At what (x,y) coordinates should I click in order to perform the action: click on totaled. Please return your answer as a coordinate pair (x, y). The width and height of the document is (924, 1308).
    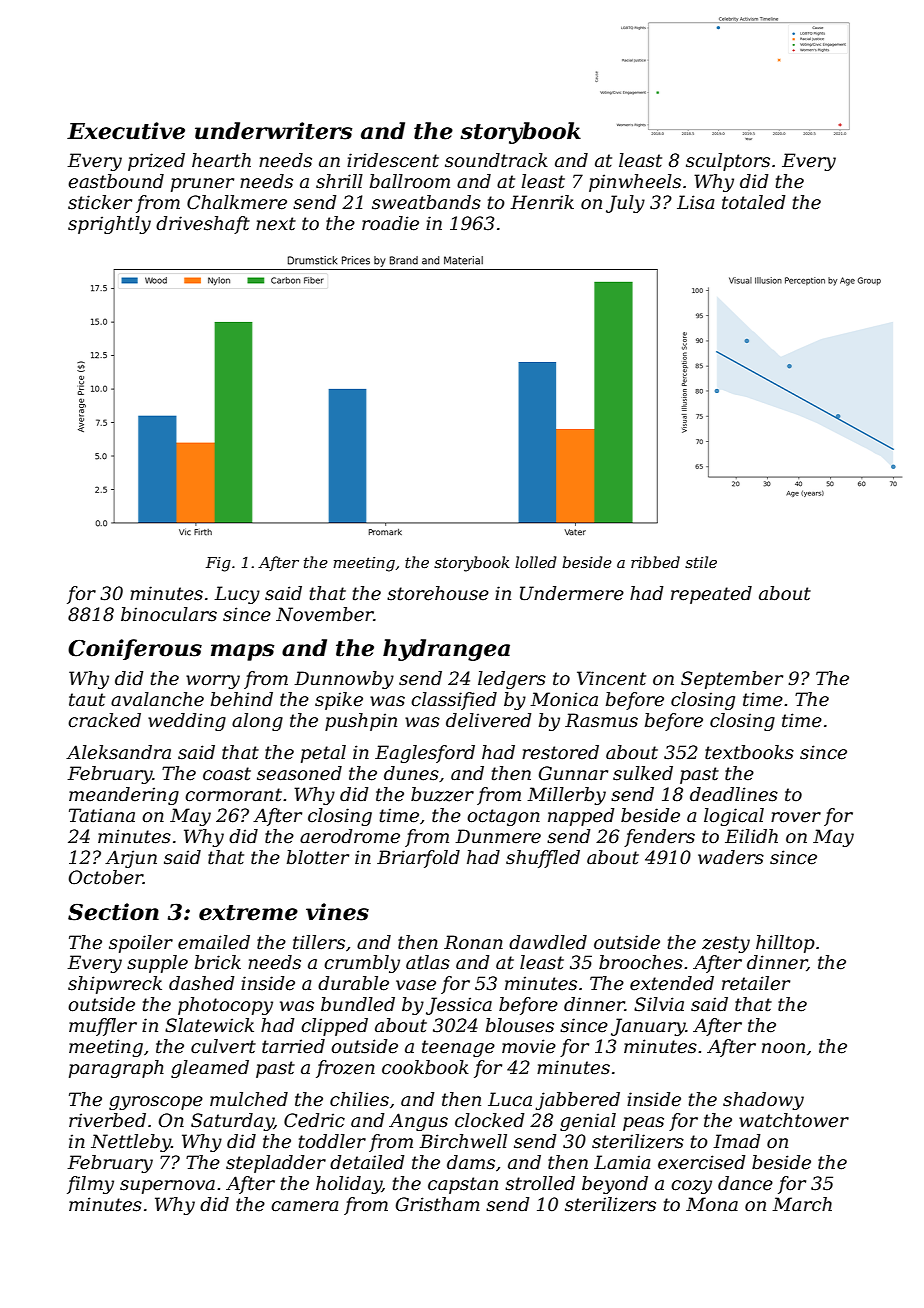
    Looking at the image, I should click on (753, 202).
